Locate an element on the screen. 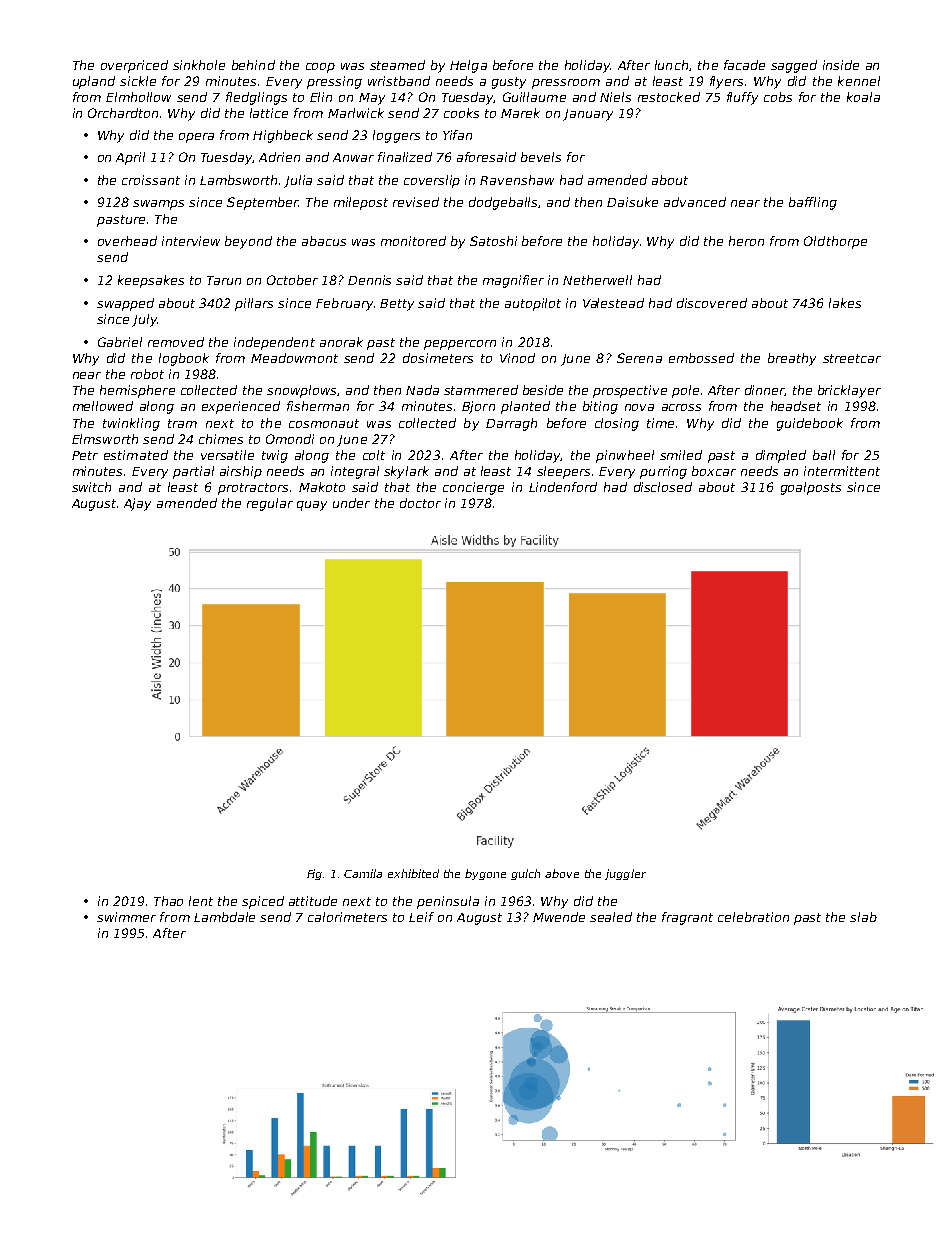 Image resolution: width=952 pixels, height=1233 pixels. regular is located at coordinates (270, 504).
